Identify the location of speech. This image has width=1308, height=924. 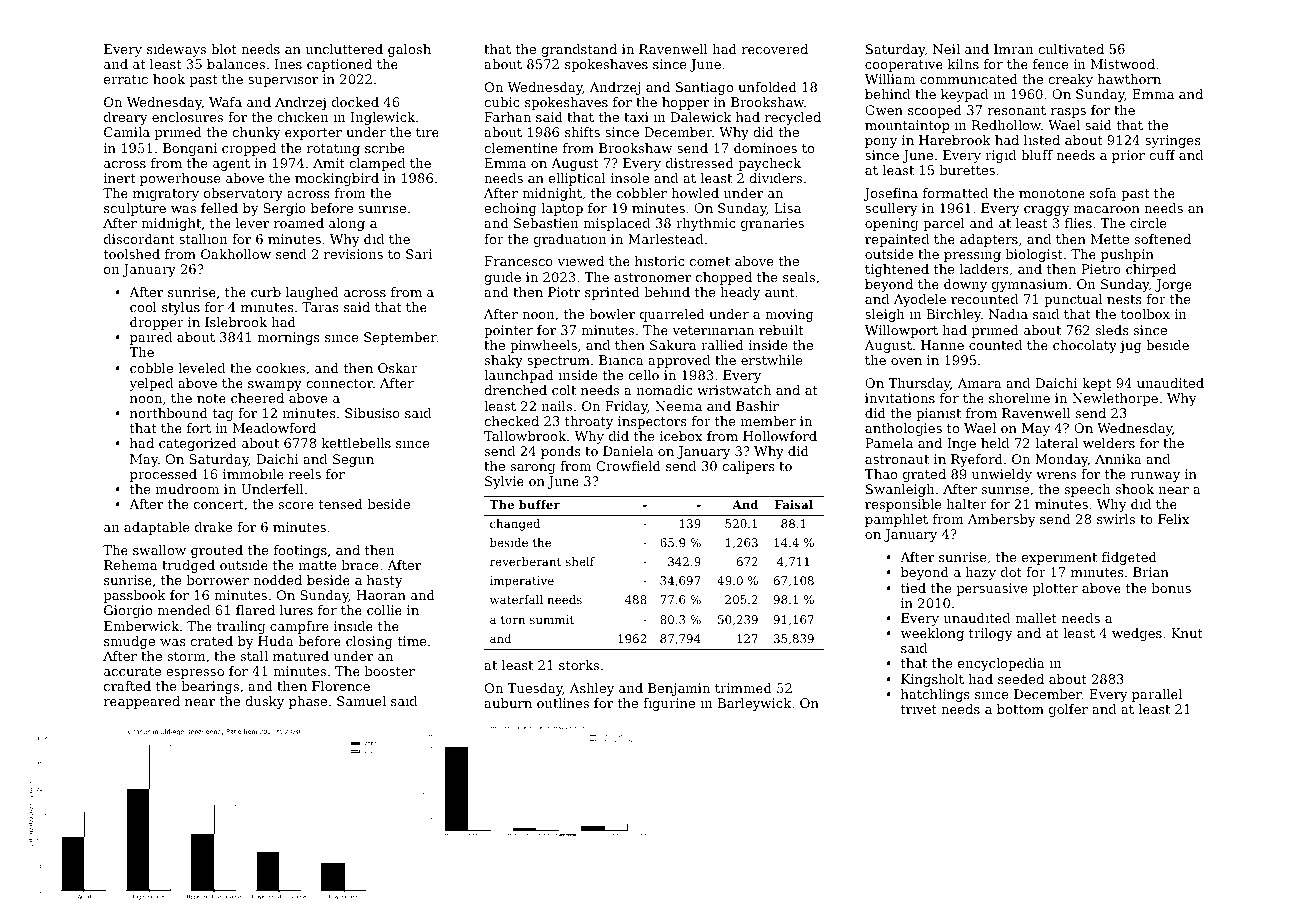
(1088, 490).
